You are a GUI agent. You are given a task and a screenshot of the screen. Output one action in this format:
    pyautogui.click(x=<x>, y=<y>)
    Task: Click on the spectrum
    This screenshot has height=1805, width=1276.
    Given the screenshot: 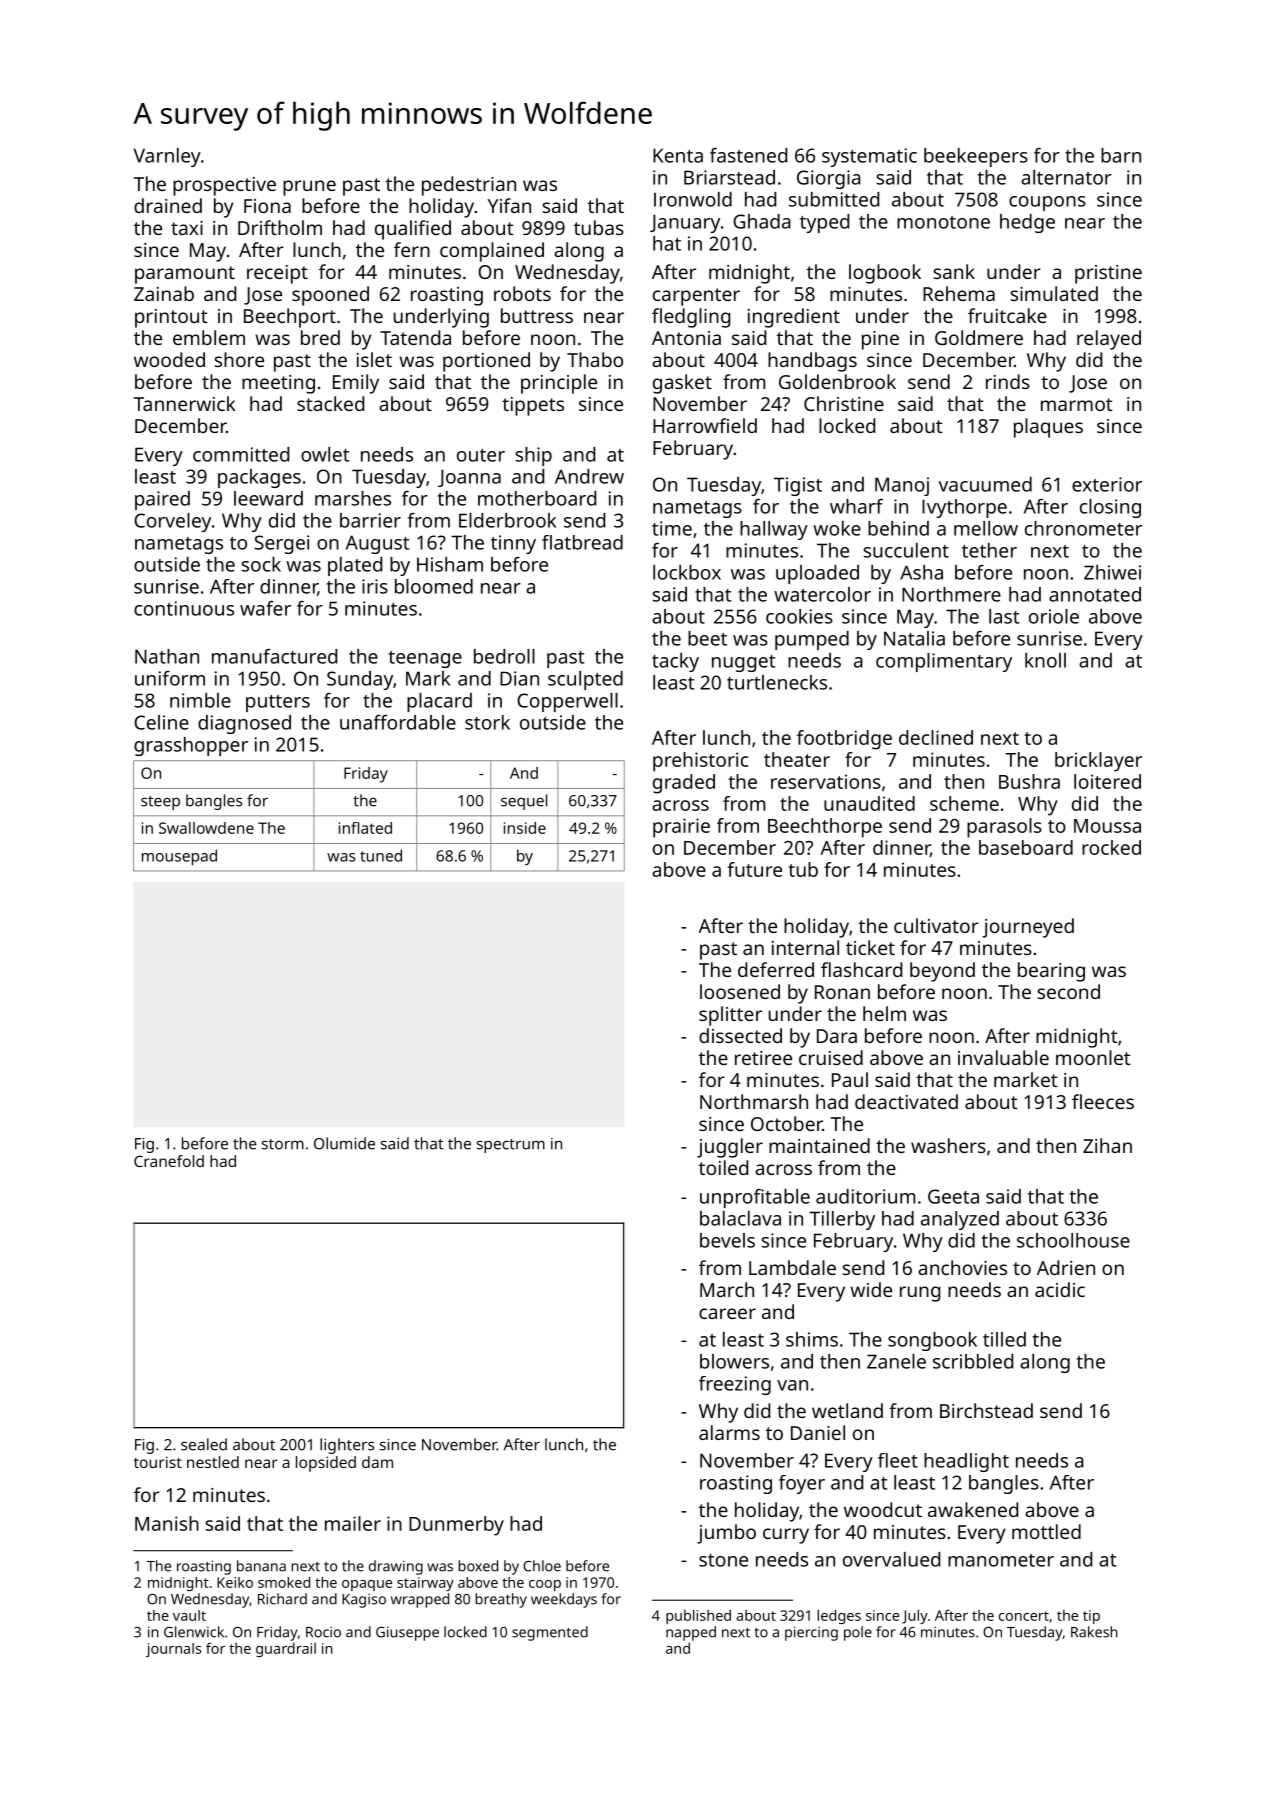 What is the action you would take?
    pyautogui.click(x=511, y=1146)
